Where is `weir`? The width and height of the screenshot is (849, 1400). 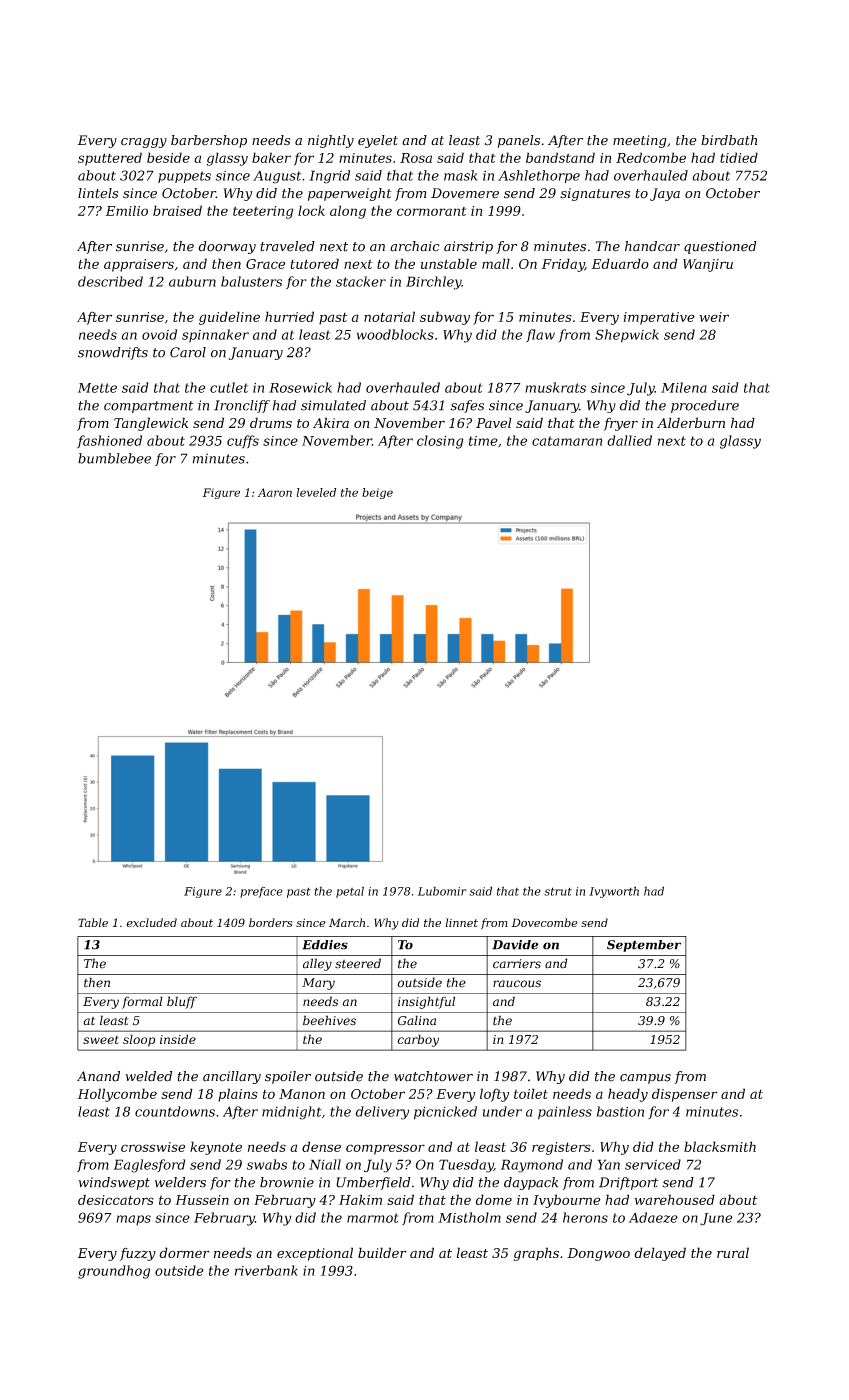
weir is located at coordinates (714, 317).
